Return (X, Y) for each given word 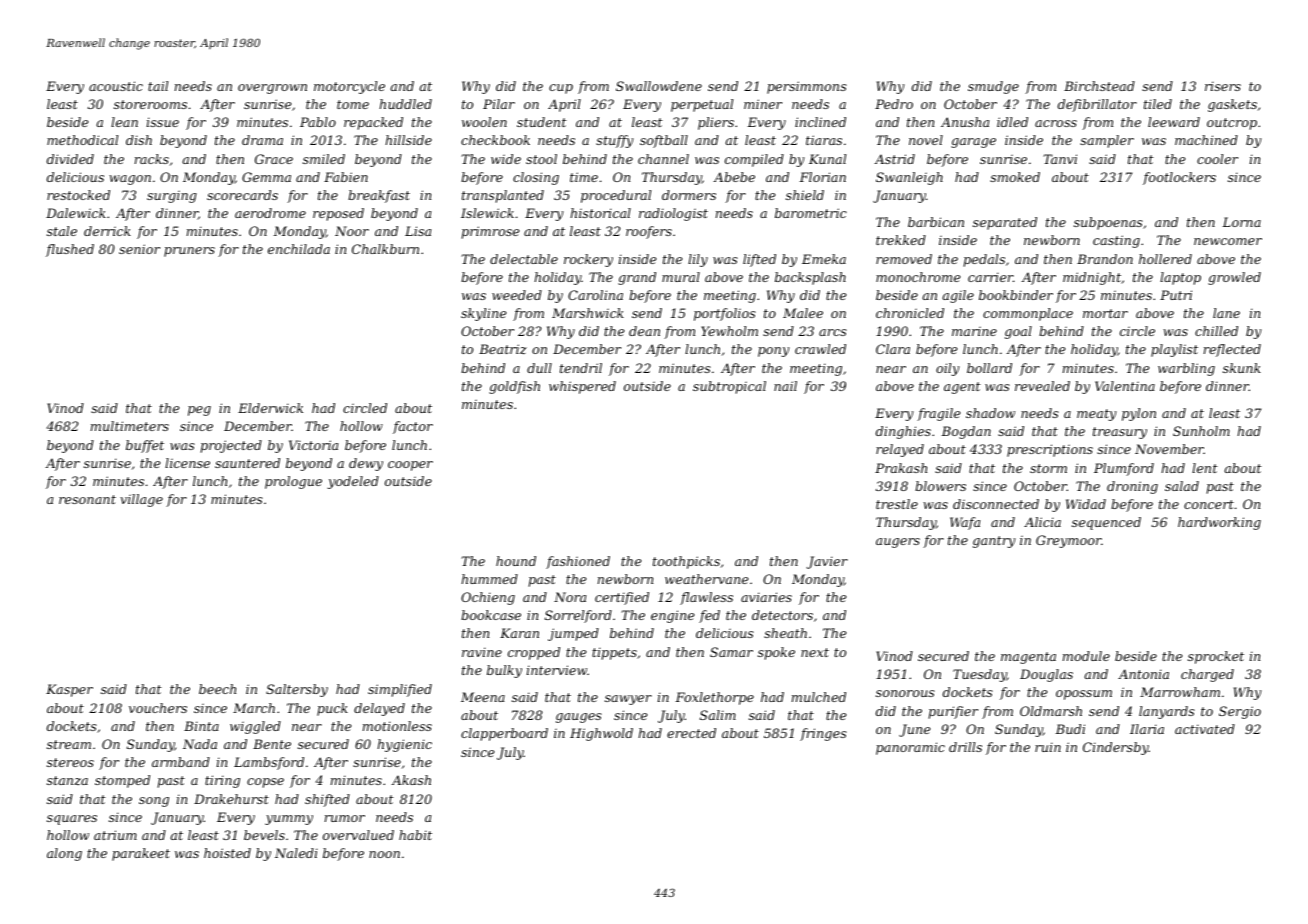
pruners (189, 252)
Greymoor (1069, 541)
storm (1048, 468)
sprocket (1216, 657)
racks (152, 159)
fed (709, 616)
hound (516, 561)
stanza (67, 780)
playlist (1174, 350)
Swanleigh (909, 178)
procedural (616, 196)
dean (644, 331)
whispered (582, 387)
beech (217, 689)
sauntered (247, 463)
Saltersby (297, 690)
